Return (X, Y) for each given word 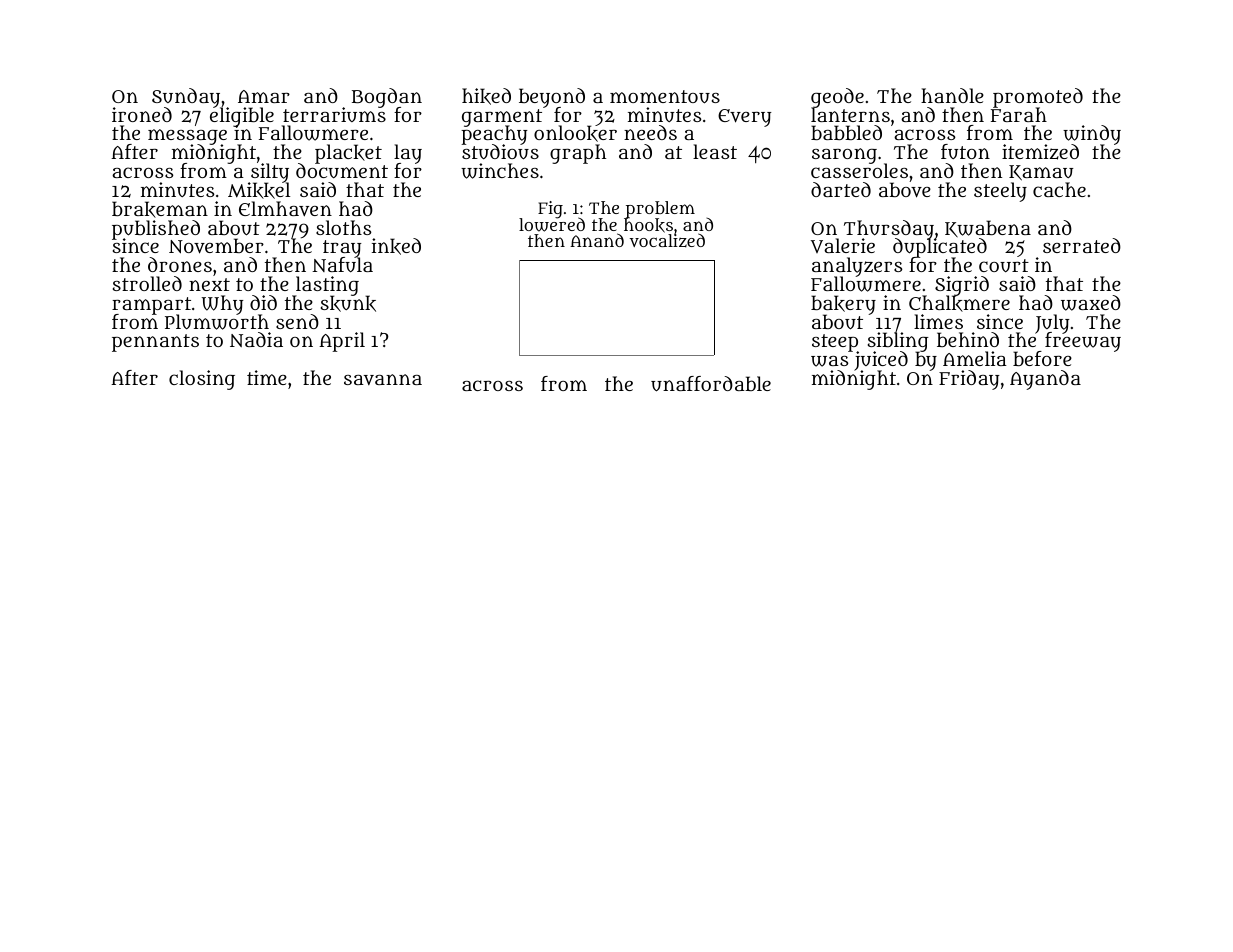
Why (222, 305)
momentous (665, 97)
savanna (383, 379)
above (905, 190)
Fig (550, 210)
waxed (1091, 303)
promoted (1038, 98)
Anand (597, 240)
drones (180, 264)
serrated (1082, 245)
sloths (343, 227)
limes (938, 321)
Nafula (342, 265)
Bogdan (387, 98)
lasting (326, 286)
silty (269, 173)
